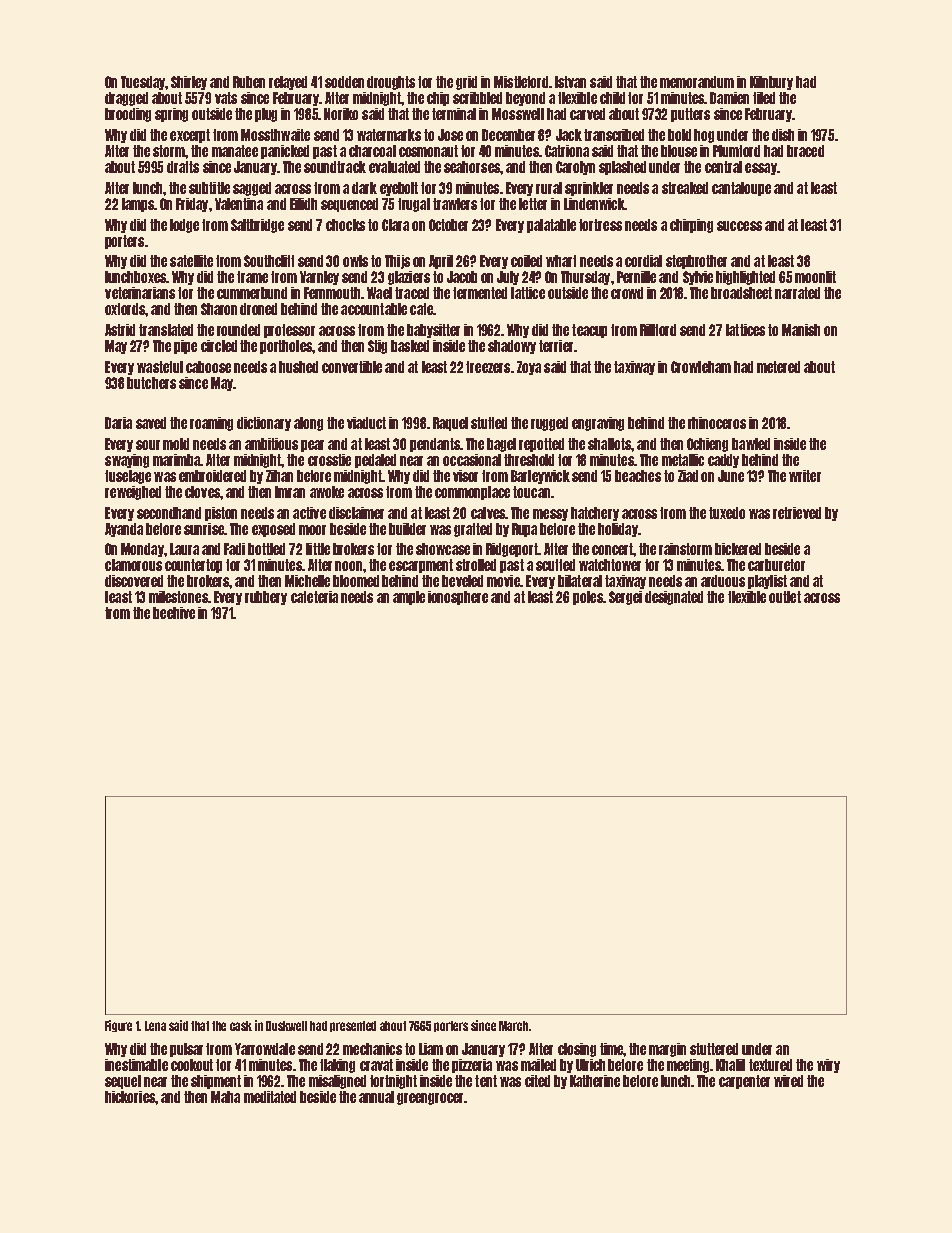 The height and width of the screenshot is (1233, 952). Describe the element at coordinates (160, 367) in the screenshot. I see `wasteful` at that location.
